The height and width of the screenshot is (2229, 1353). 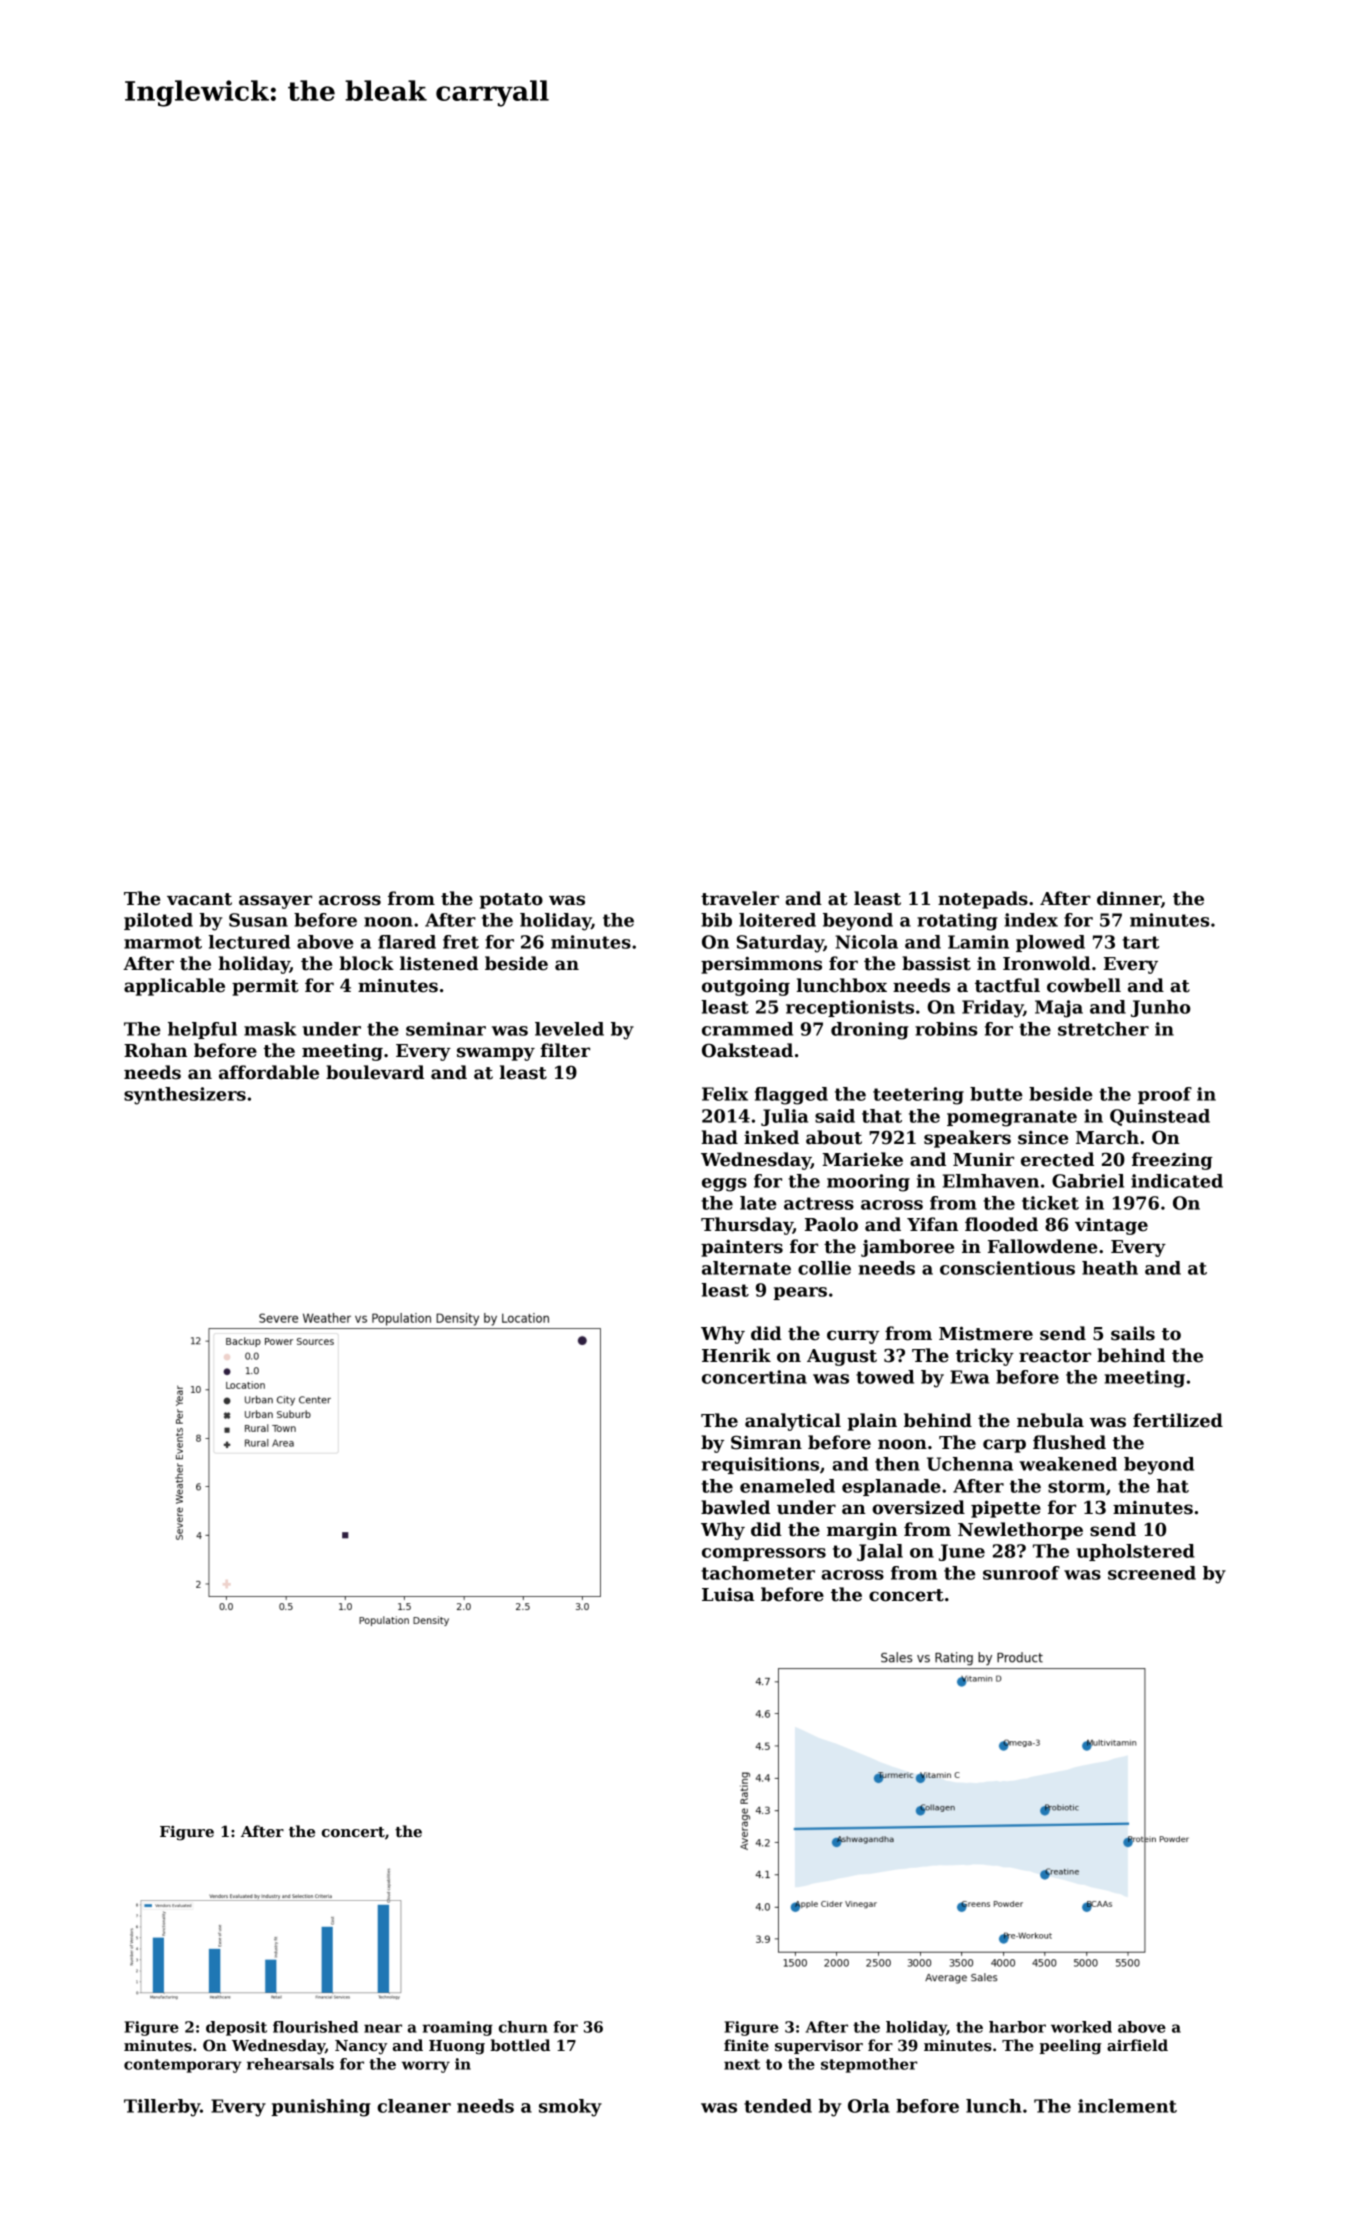 I want to click on bib, so click(x=716, y=920).
